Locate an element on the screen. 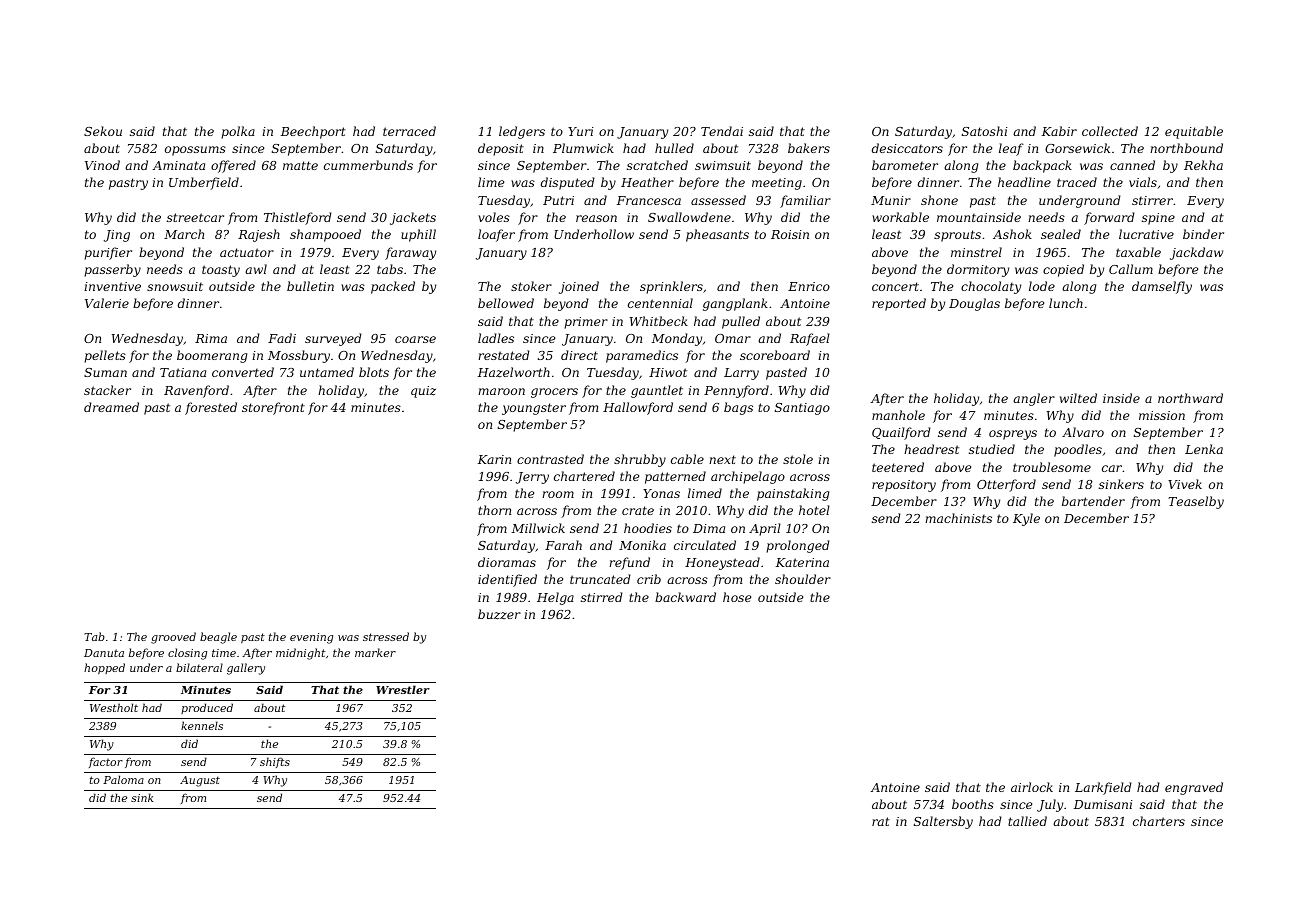 This screenshot has width=1308, height=924. Beechport is located at coordinates (313, 132).
